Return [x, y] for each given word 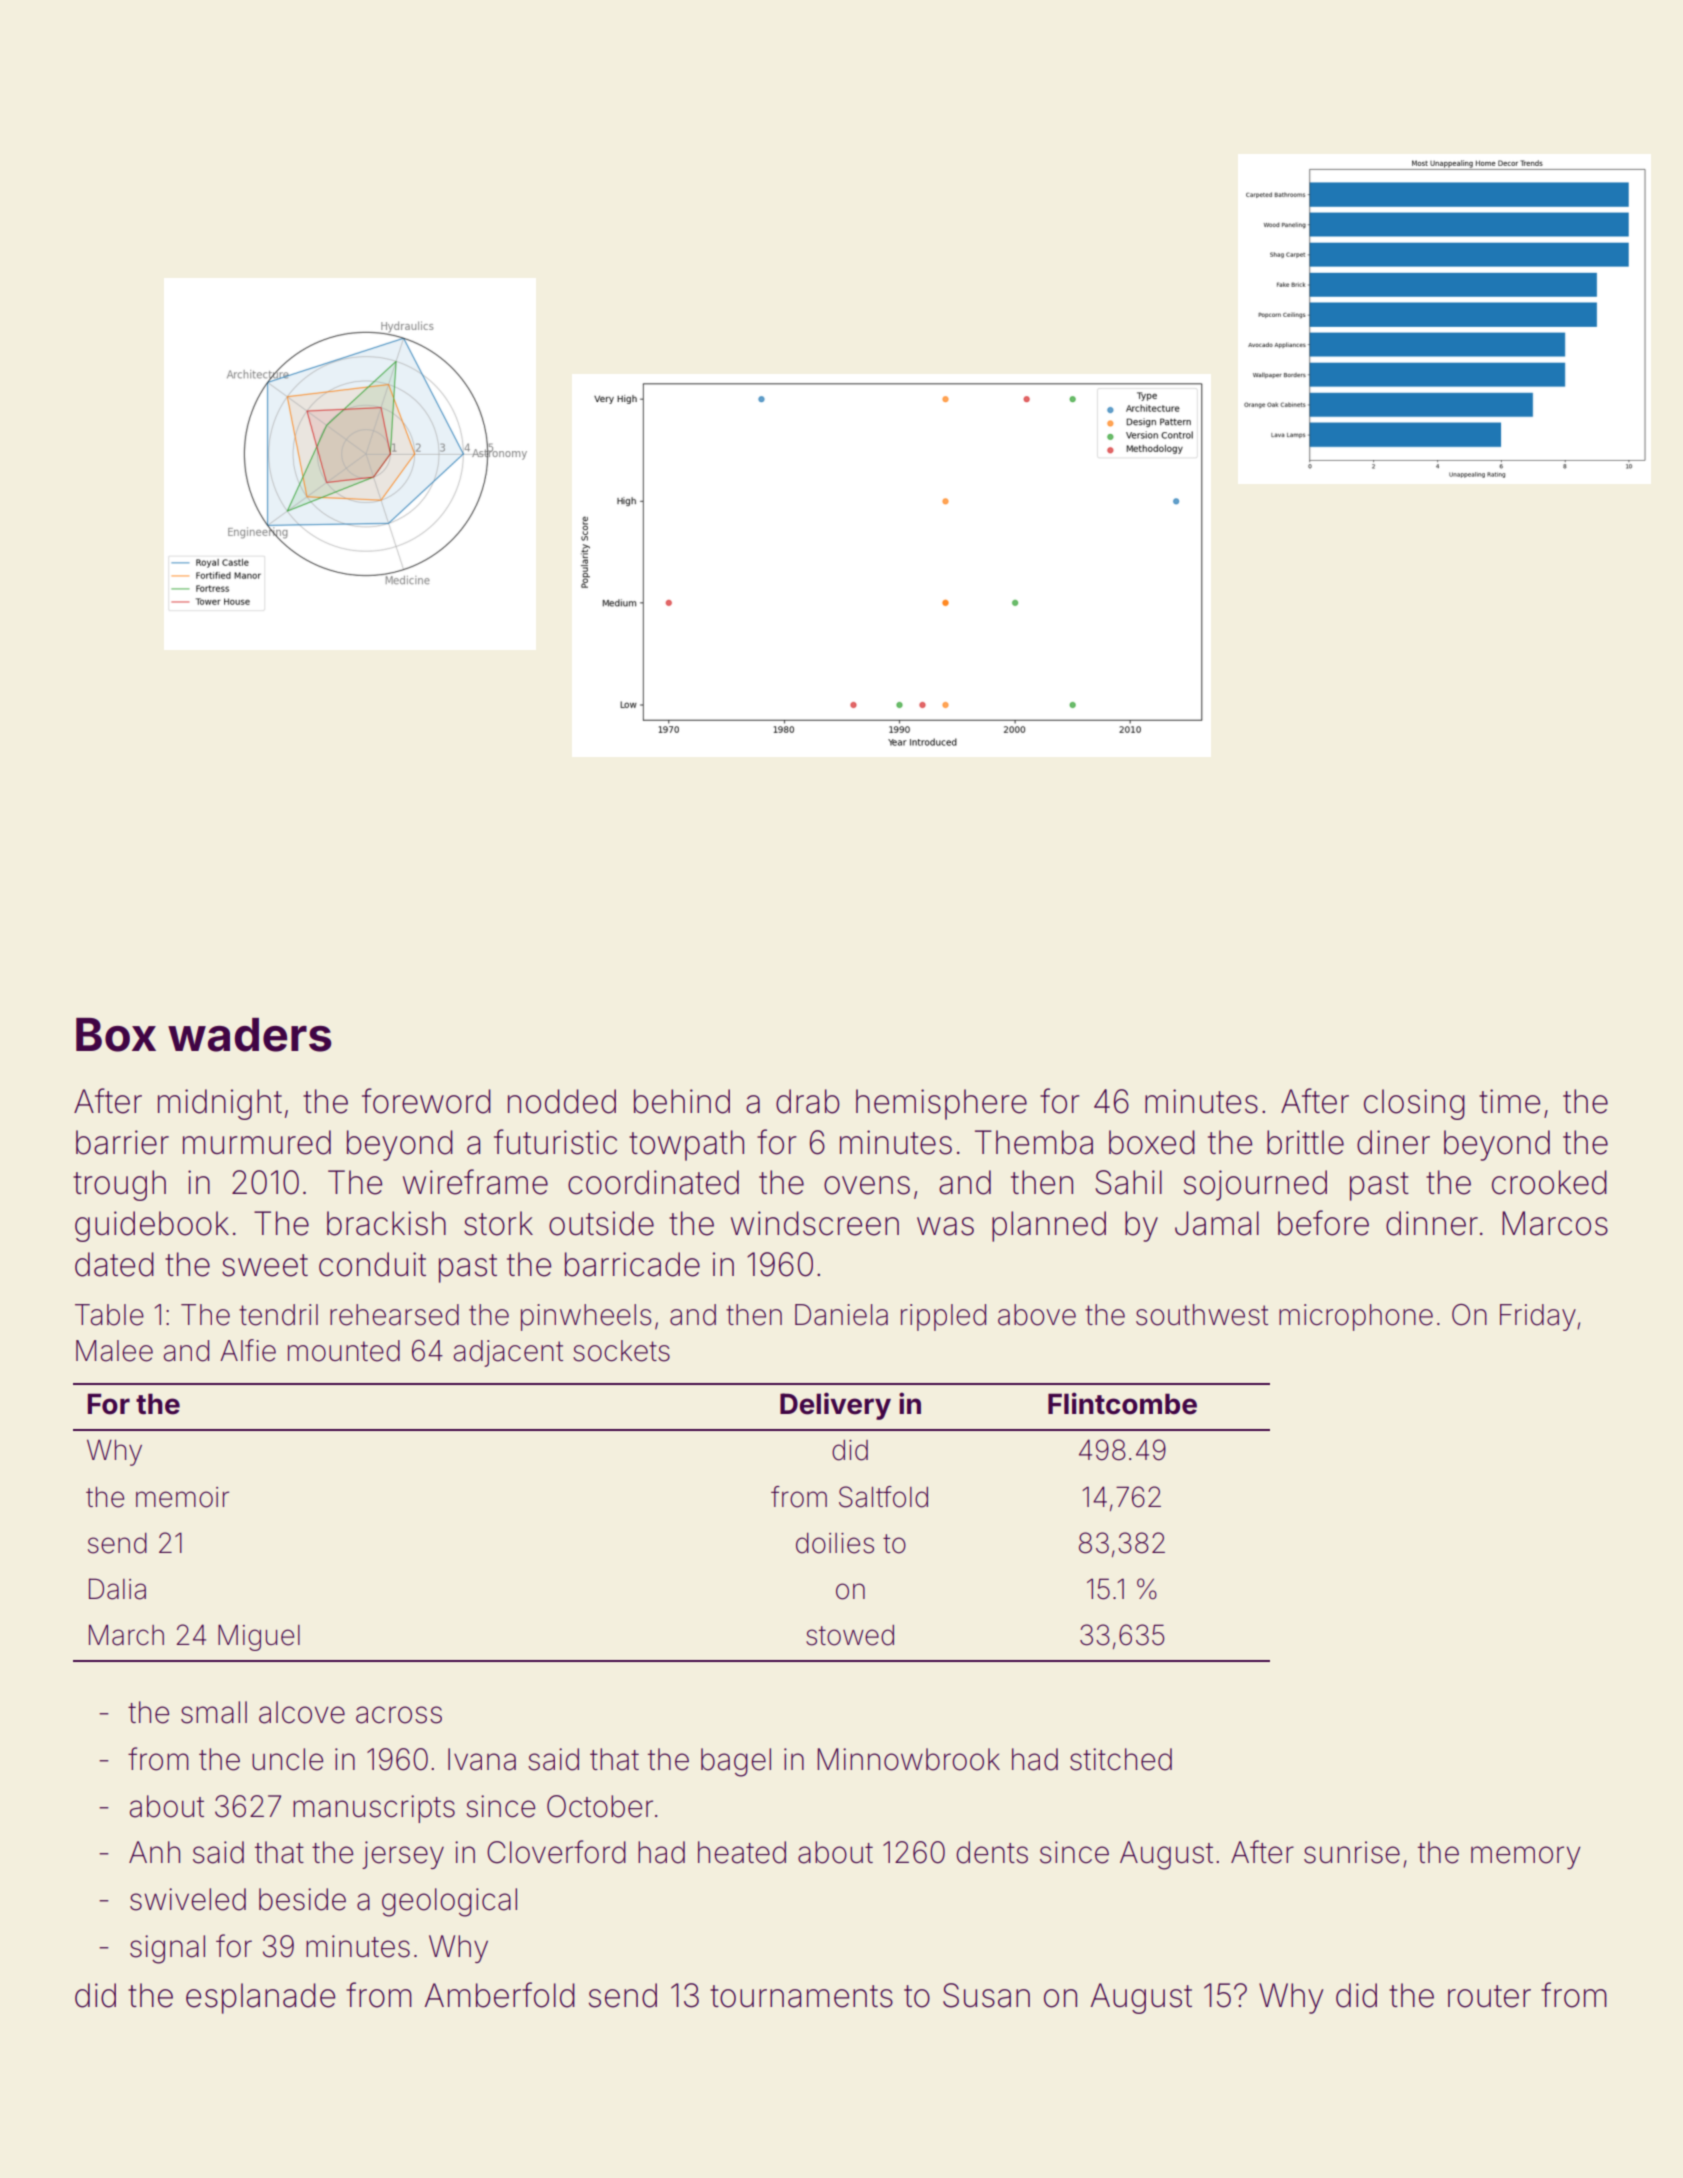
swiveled [188, 1899]
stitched [1121, 1759]
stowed [850, 1635]
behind [682, 1101]
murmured [257, 1142]
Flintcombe [1122, 1403]
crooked [1549, 1182]
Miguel [259, 1637]
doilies [835, 1543]
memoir [182, 1497]
